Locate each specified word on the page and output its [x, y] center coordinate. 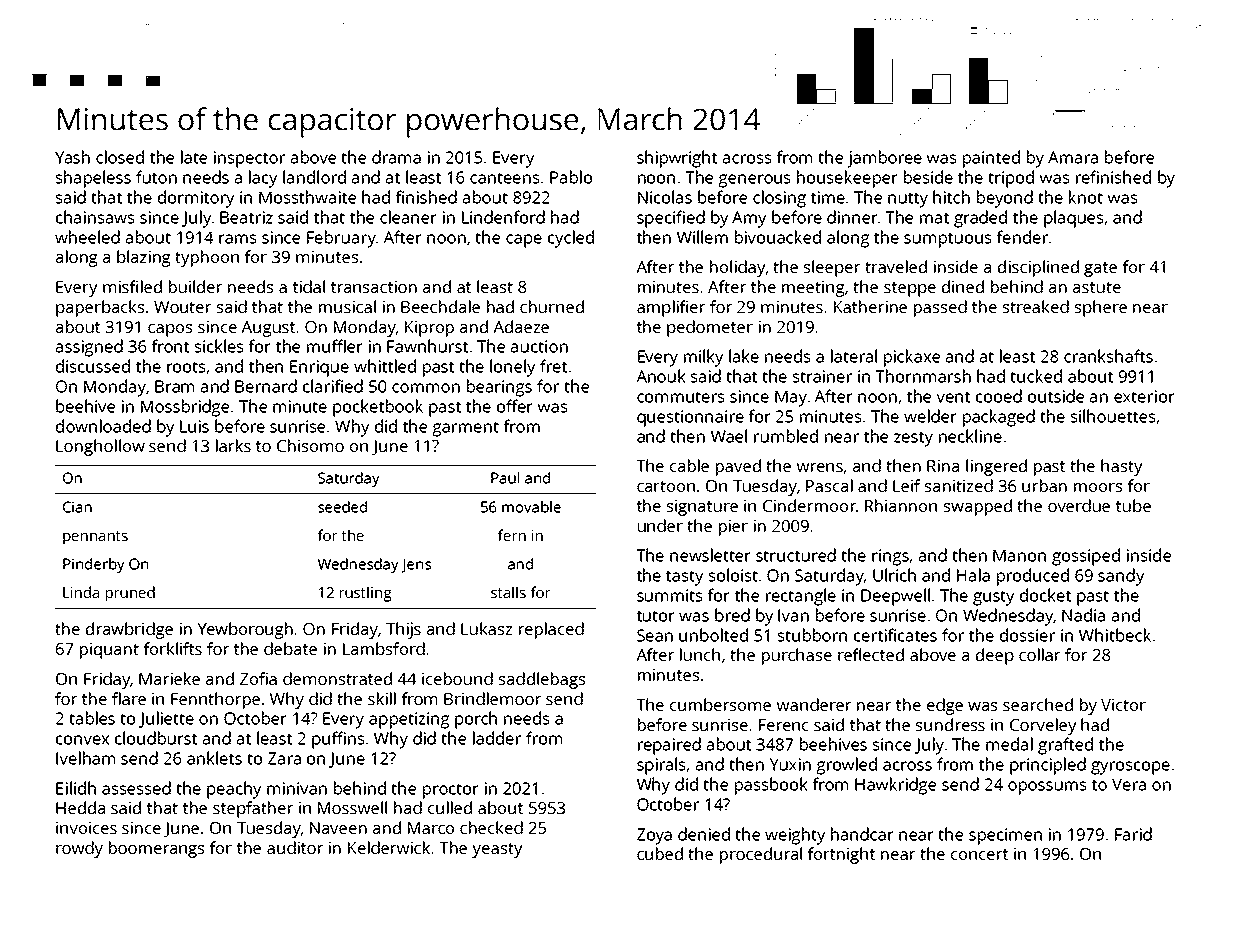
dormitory [196, 199]
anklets [214, 758]
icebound [457, 678]
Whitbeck [1115, 635]
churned [552, 306]
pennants [95, 538]
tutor [656, 616]
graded [980, 219]
